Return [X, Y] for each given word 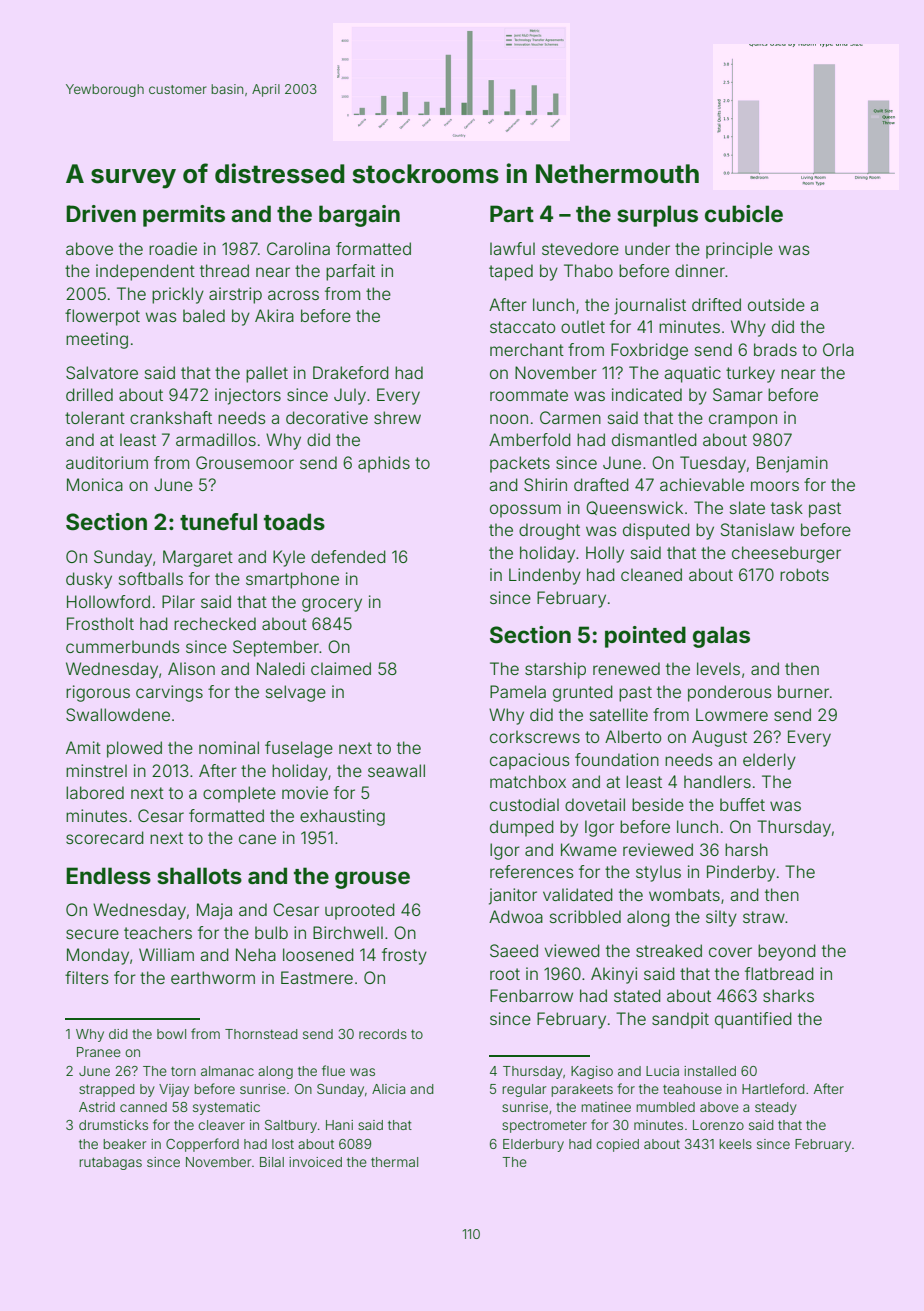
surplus [657, 216]
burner [803, 691]
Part [512, 213]
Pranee [99, 1052]
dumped [522, 828]
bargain [359, 216]
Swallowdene [118, 714]
